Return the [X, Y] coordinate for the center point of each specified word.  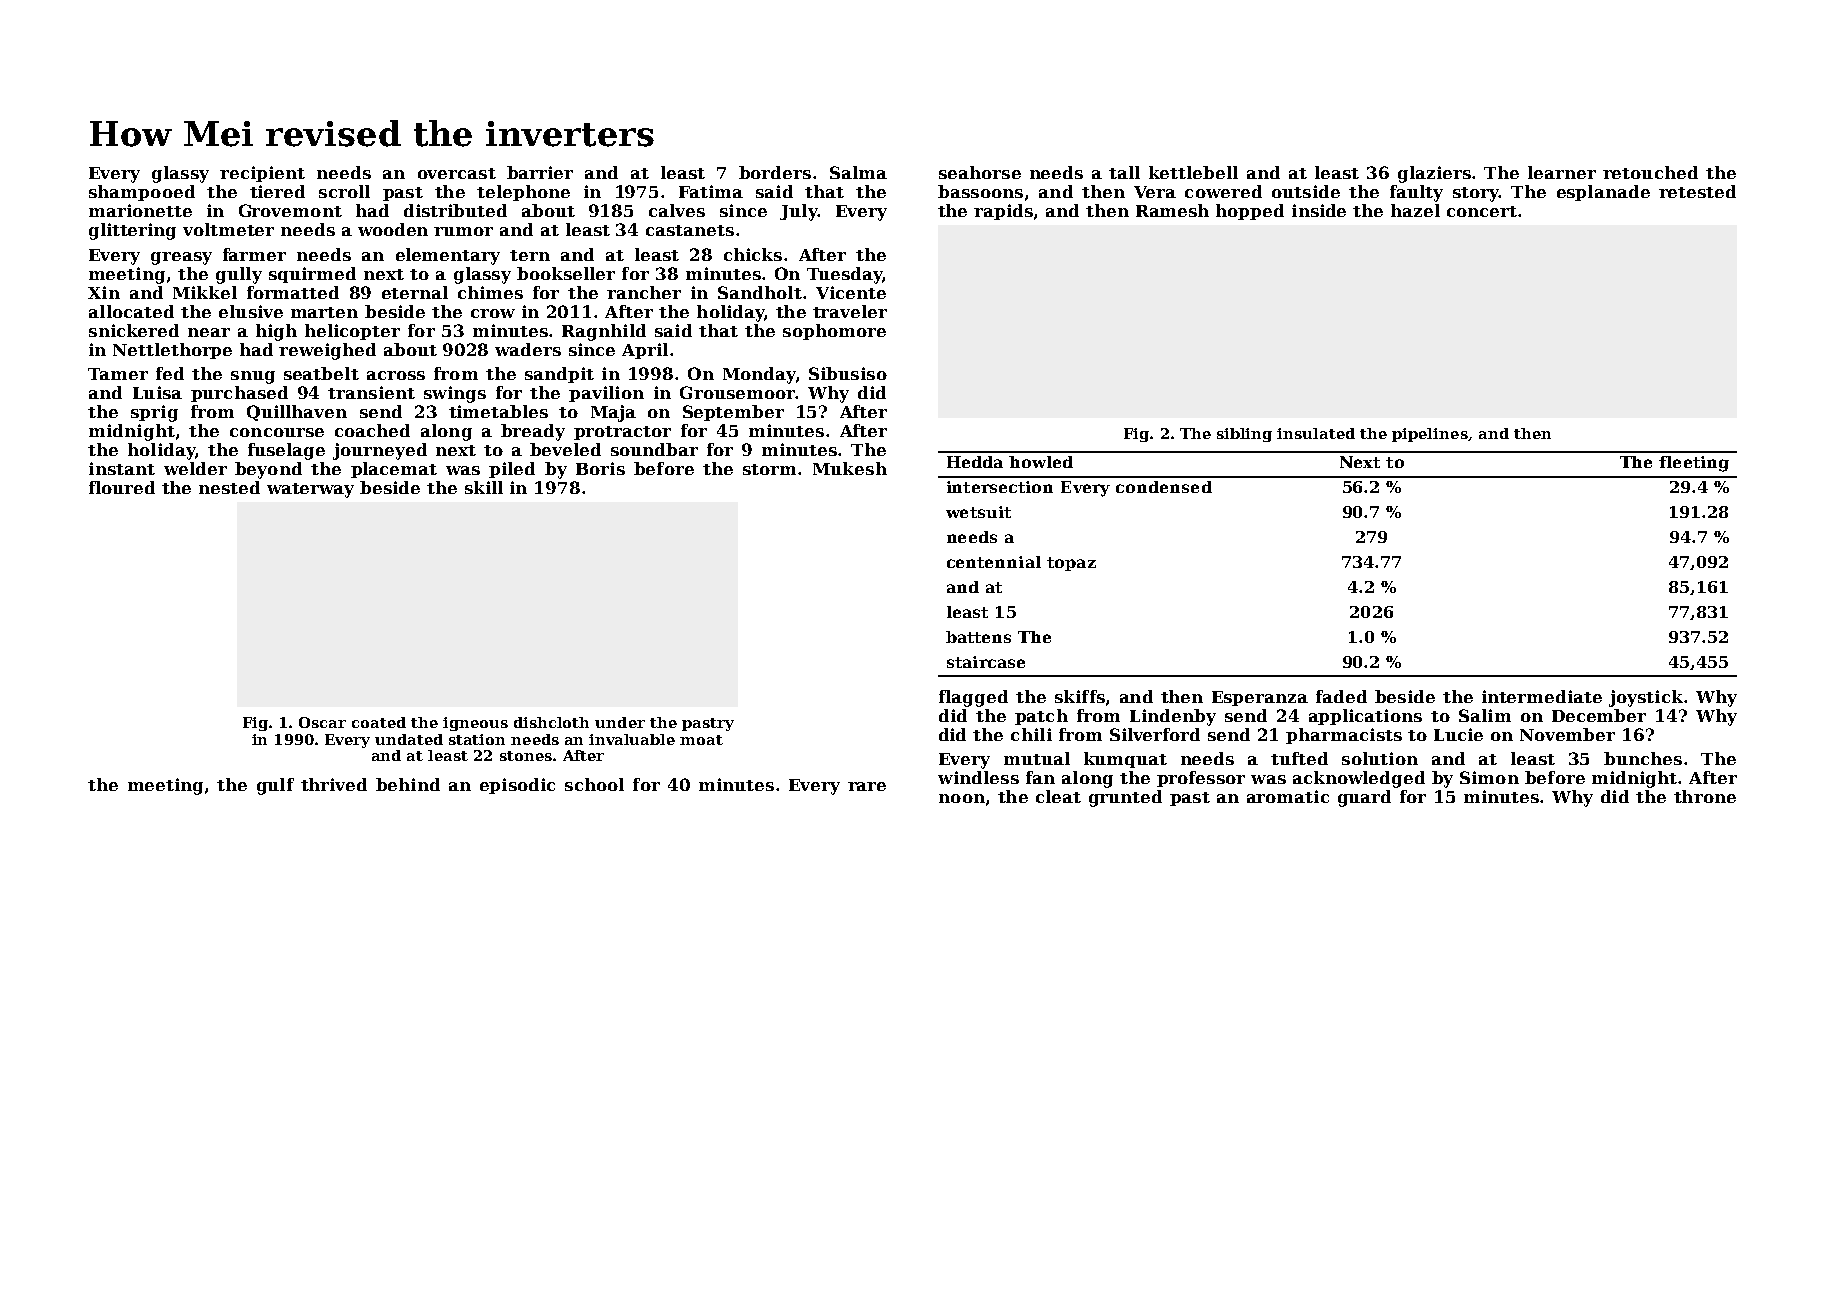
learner [1562, 172]
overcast [457, 173]
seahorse [980, 172]
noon [962, 798]
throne [1705, 796]
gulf [275, 786]
